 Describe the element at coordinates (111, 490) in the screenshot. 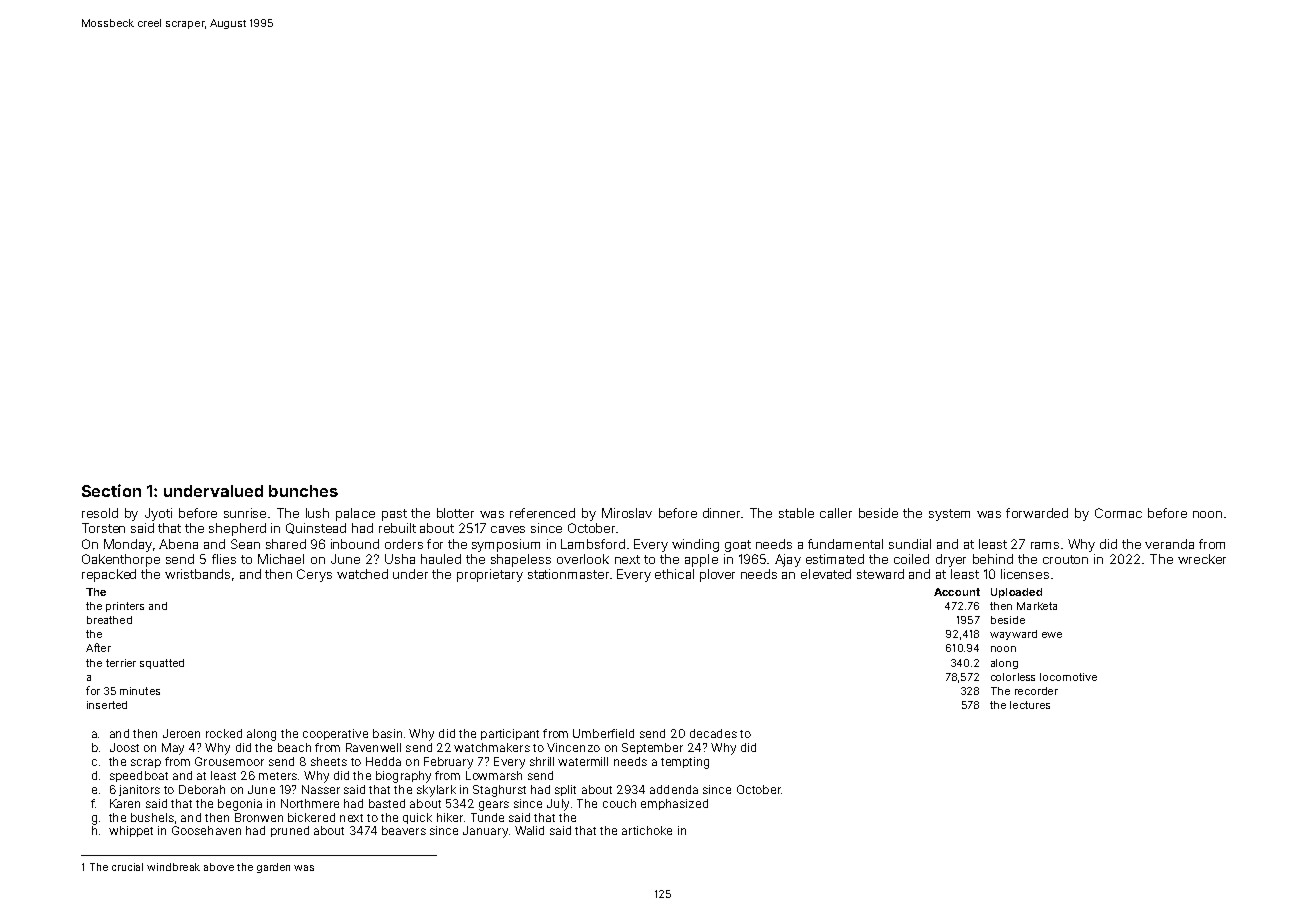

I see `Section` at that location.
